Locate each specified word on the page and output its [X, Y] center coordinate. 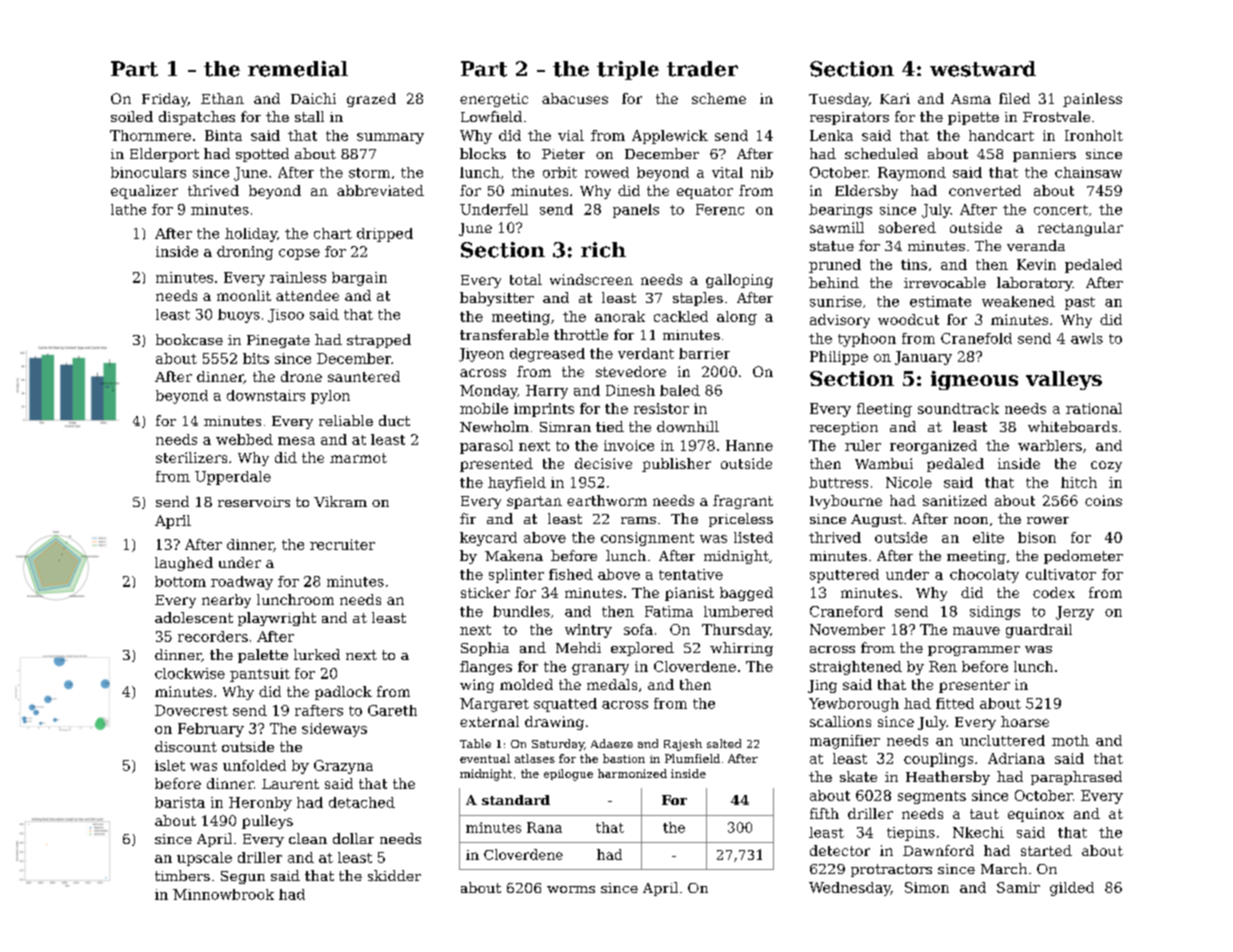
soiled [132, 116]
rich [603, 250]
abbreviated [380, 190]
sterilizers [191, 457]
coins [1103, 500]
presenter [974, 686]
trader [702, 69]
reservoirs [254, 502]
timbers [182, 875]
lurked [317, 654]
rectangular [1080, 229]
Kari [895, 98]
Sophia [485, 649]
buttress [838, 482]
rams [638, 520]
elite [988, 537]
